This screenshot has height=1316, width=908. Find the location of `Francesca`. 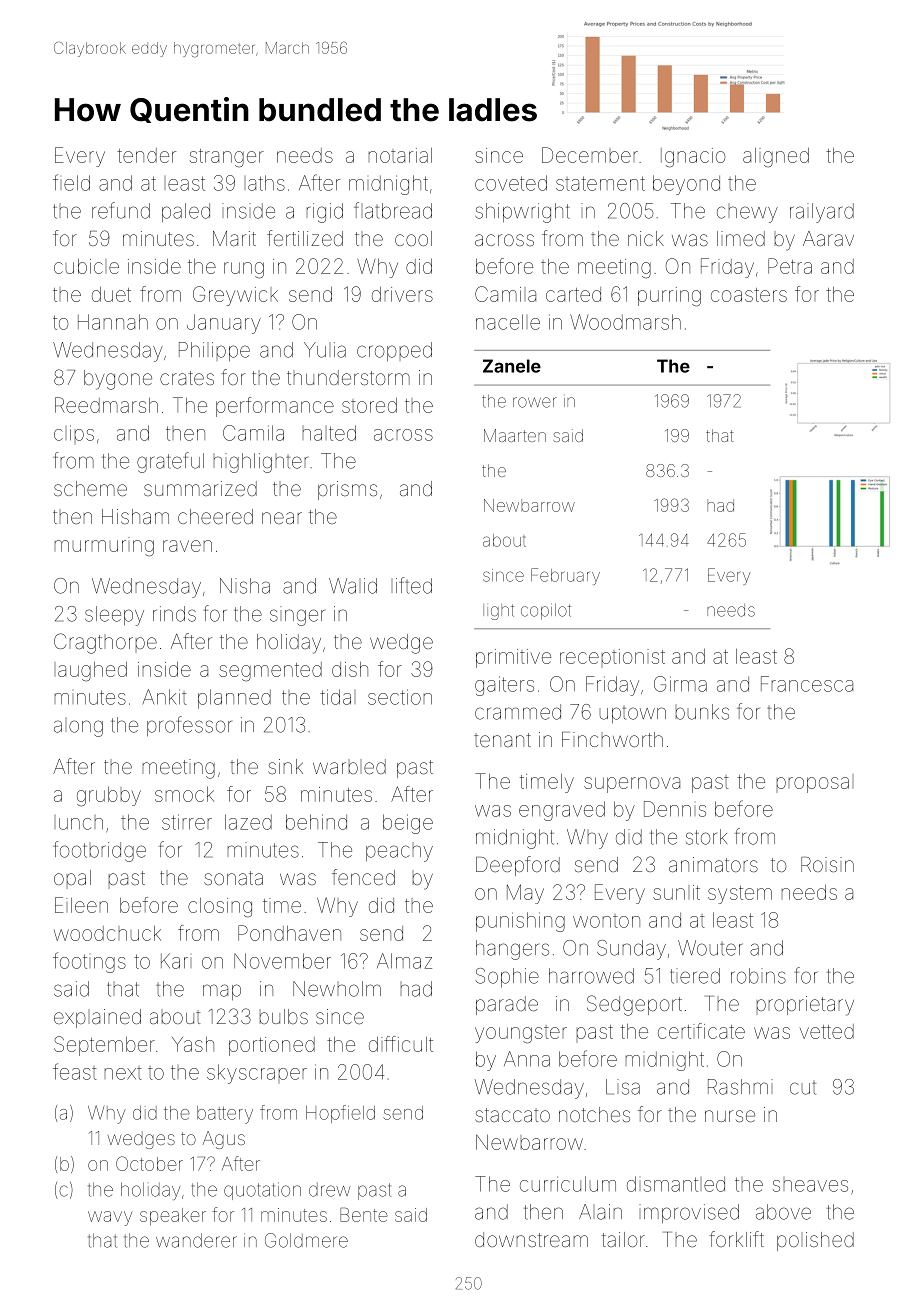

Francesca is located at coordinates (807, 684).
